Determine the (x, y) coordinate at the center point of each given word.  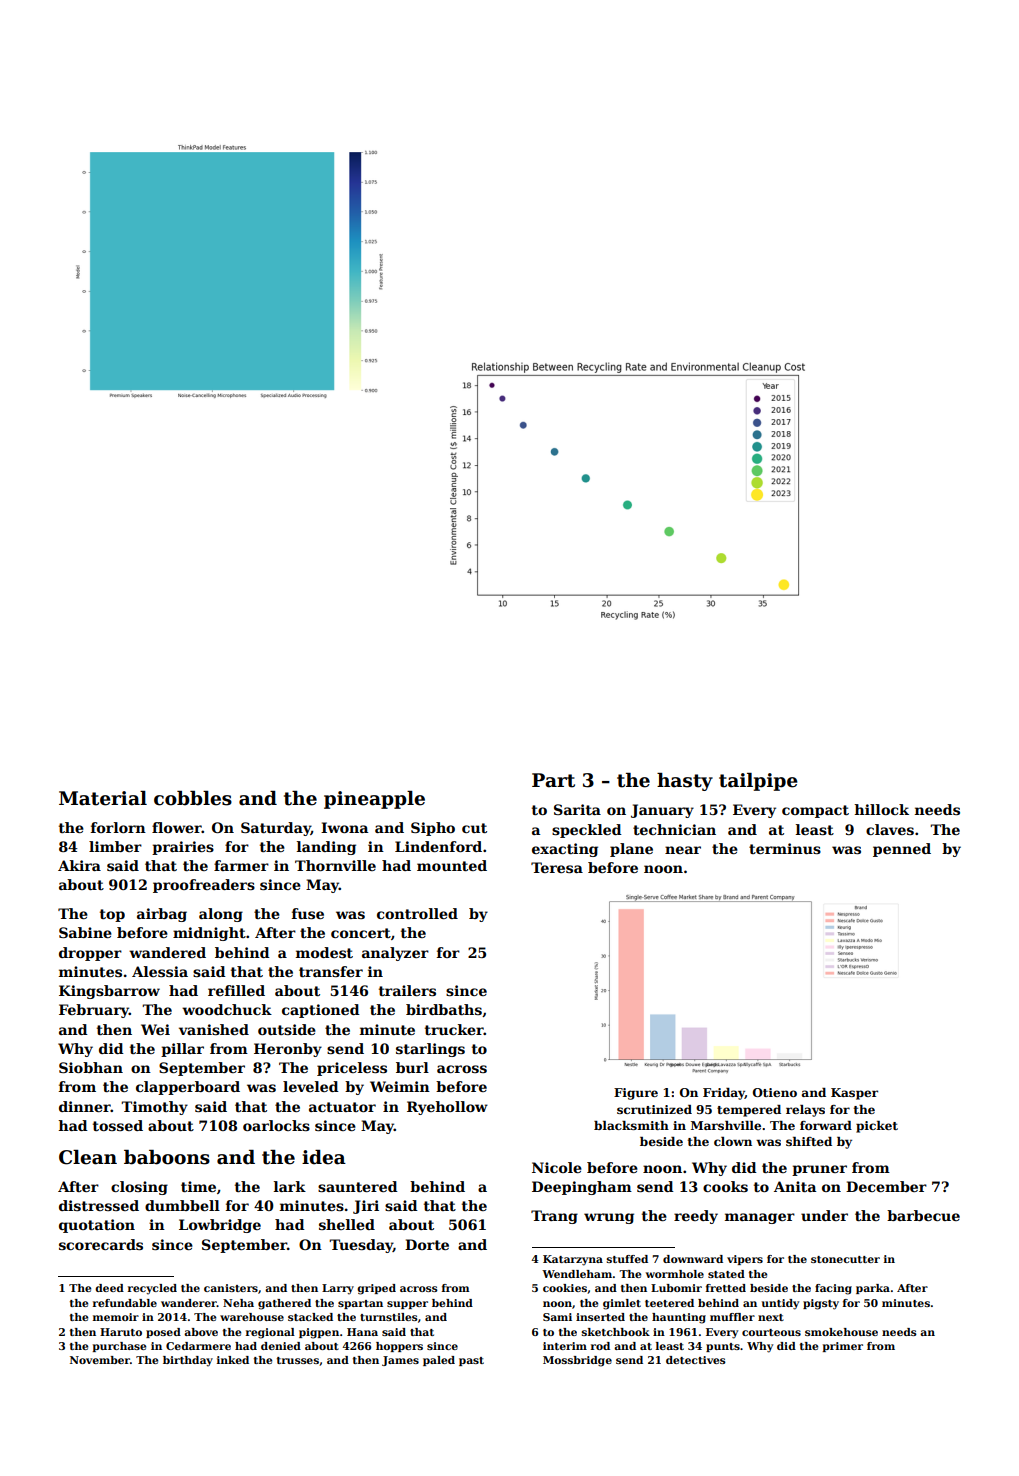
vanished (214, 1029)
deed (109, 1288)
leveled (311, 1086)
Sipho (433, 829)
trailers (407, 990)
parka (873, 1289)
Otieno (775, 1092)
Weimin (400, 1086)
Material (103, 798)
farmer (241, 865)
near (683, 850)
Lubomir (676, 1288)
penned (902, 850)
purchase (119, 1347)
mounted (452, 865)
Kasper (854, 1094)
